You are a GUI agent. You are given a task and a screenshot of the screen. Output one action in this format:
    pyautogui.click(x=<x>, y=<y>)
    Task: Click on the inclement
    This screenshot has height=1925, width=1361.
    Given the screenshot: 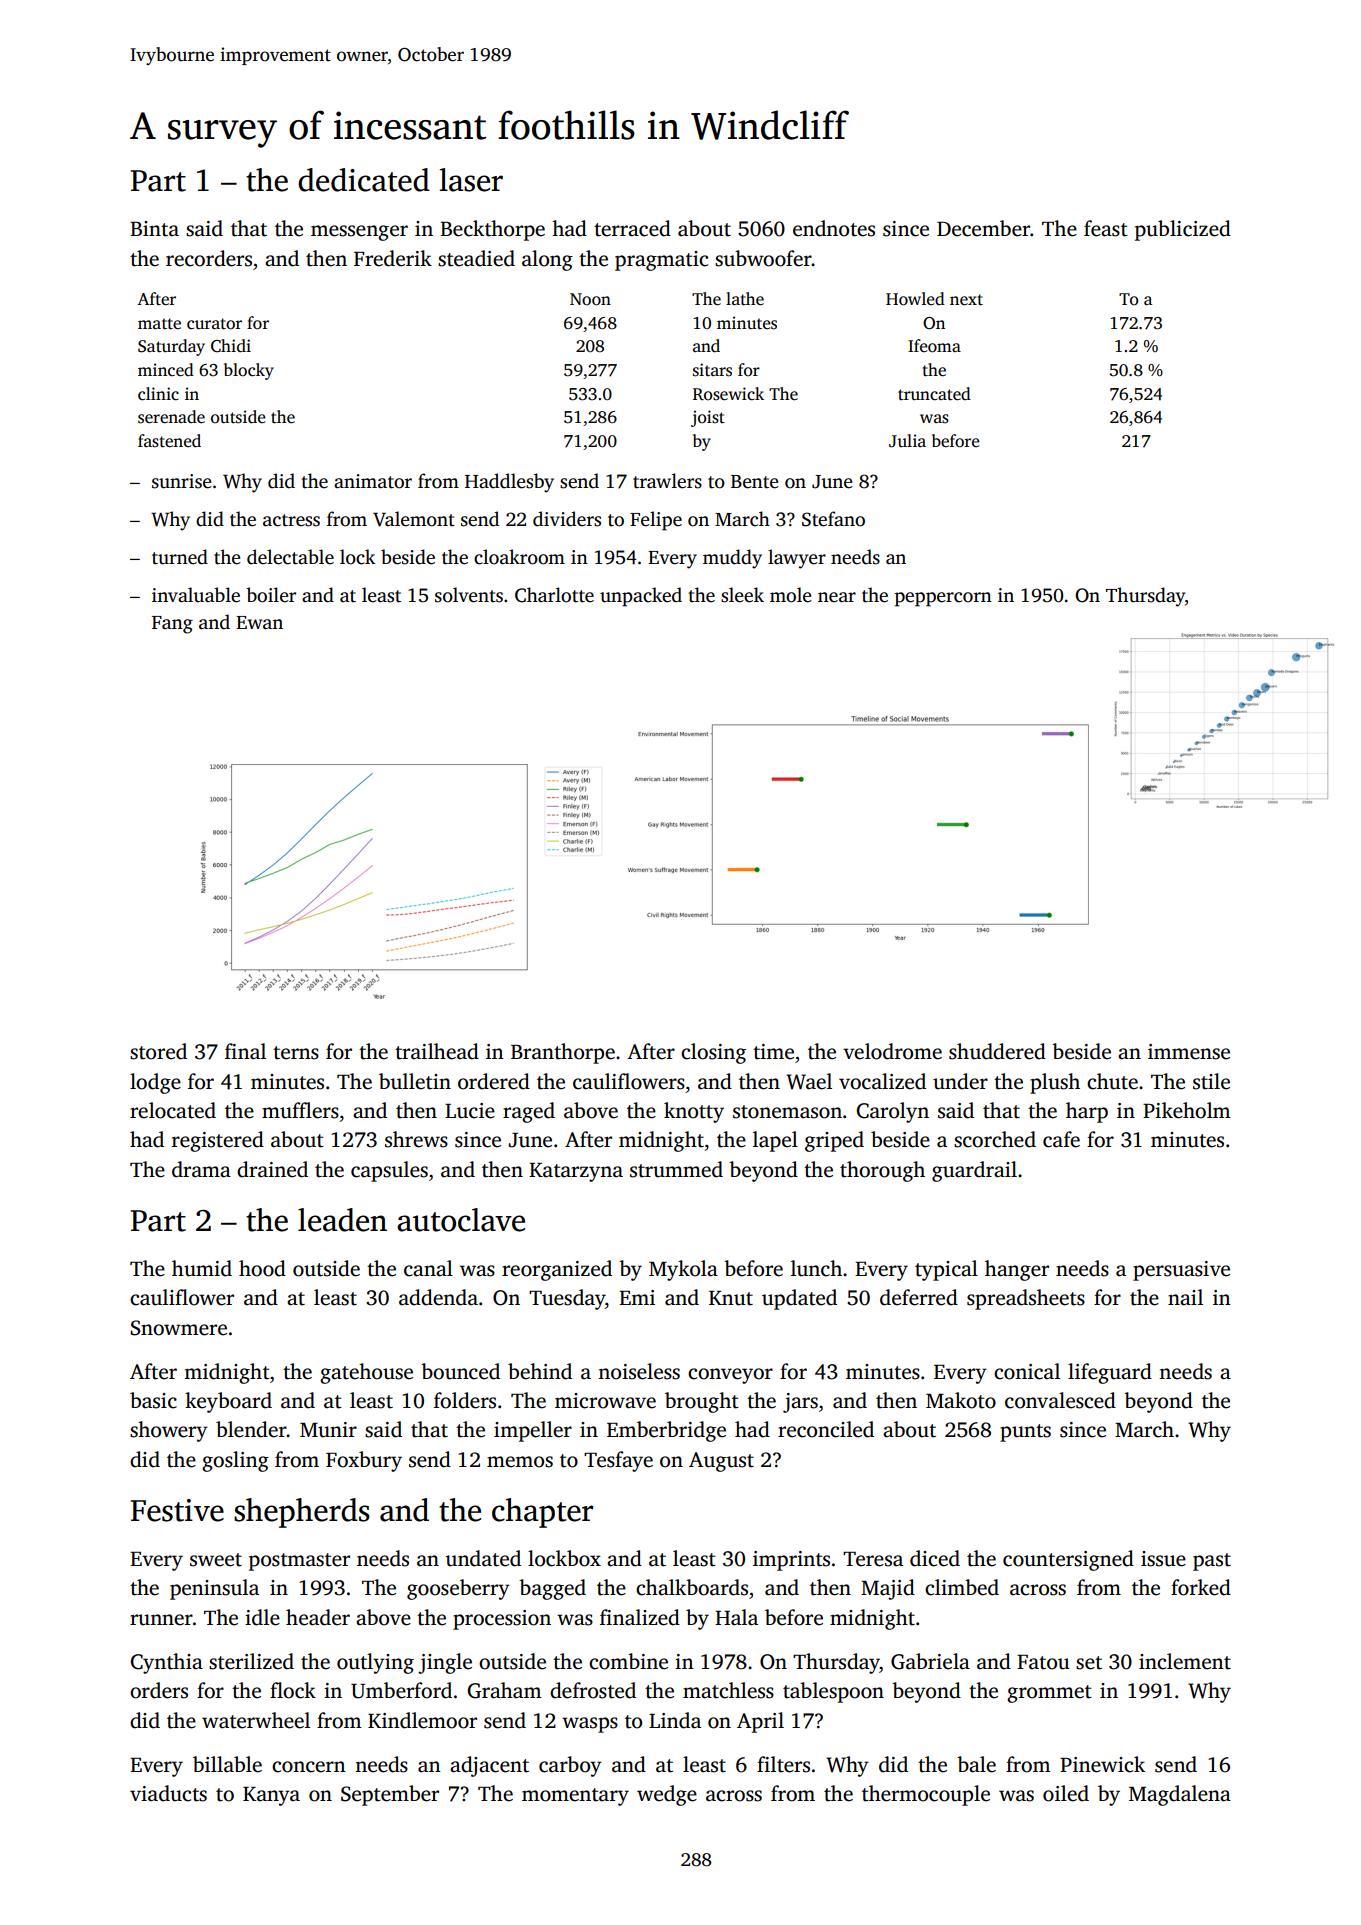 What is the action you would take?
    pyautogui.click(x=1185, y=1661)
